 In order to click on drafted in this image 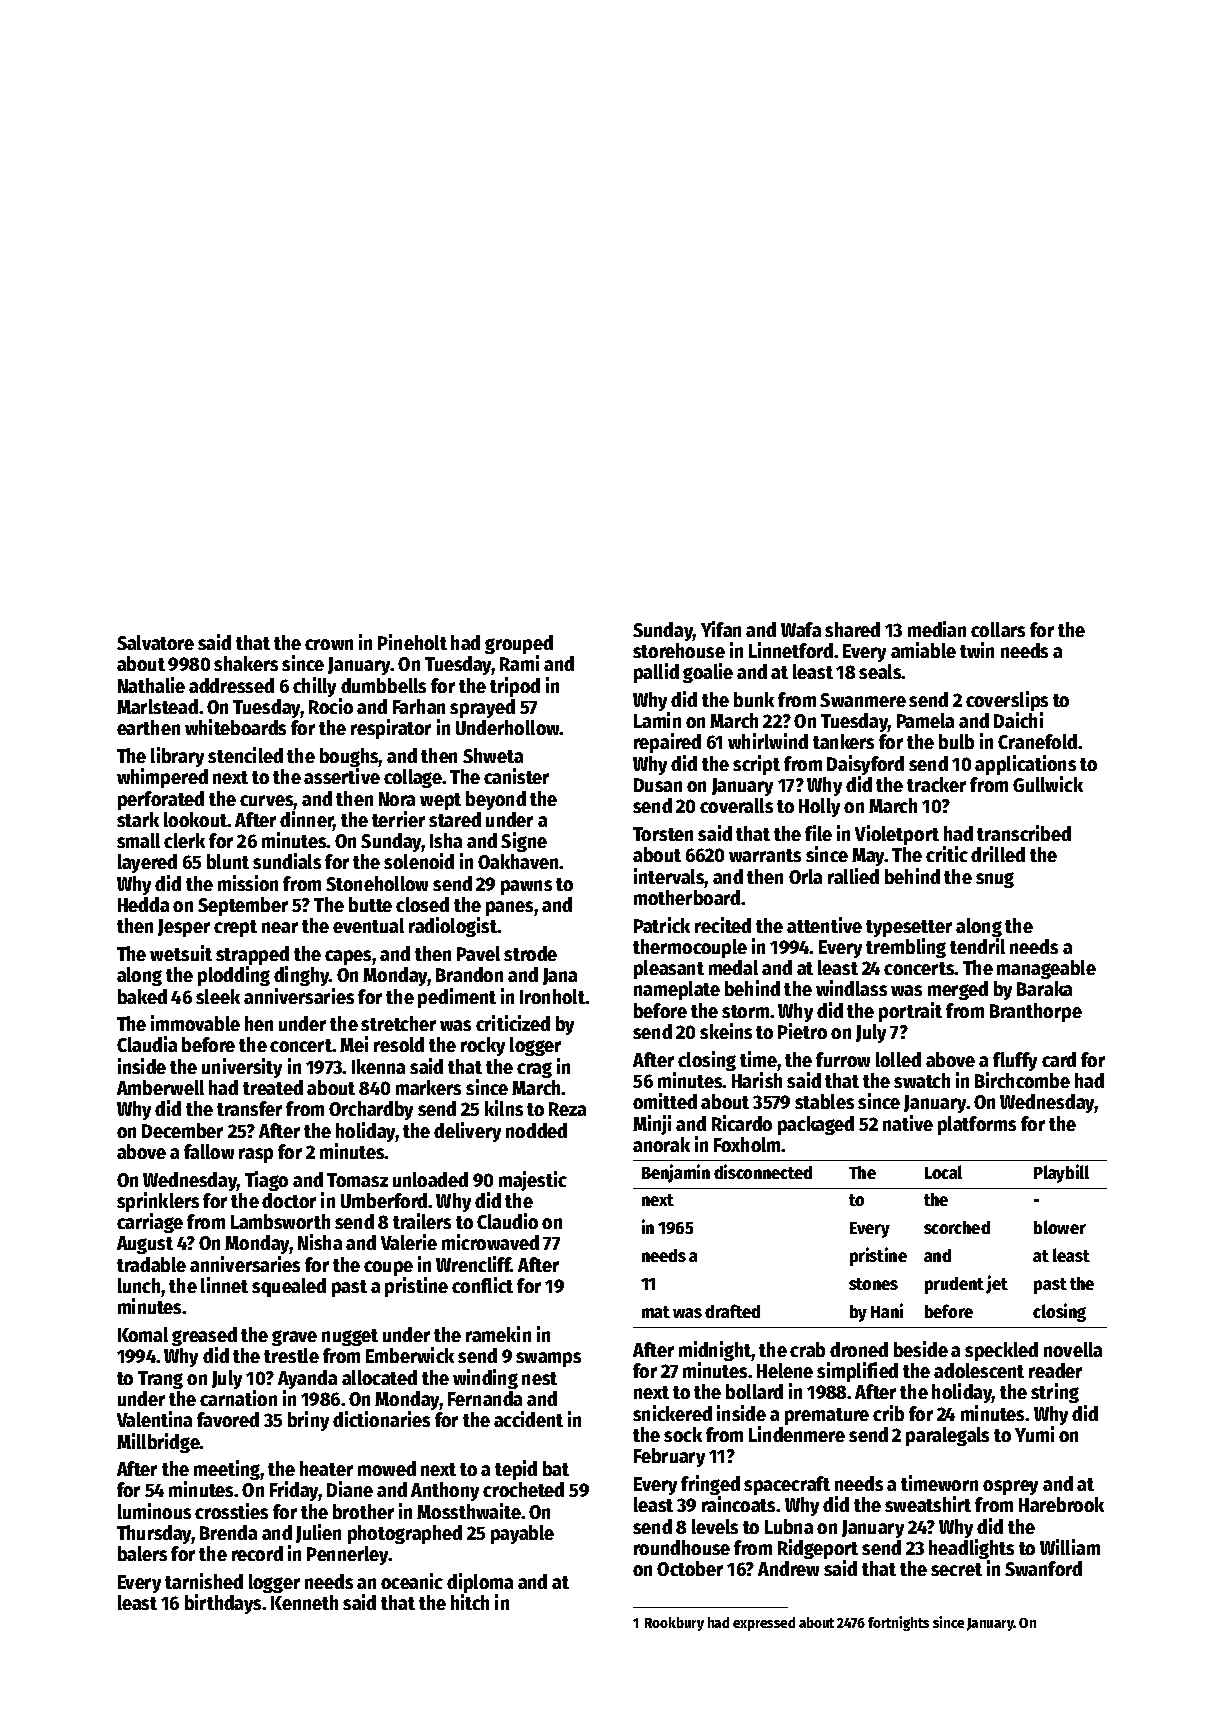, I will do `click(732, 1311)`.
